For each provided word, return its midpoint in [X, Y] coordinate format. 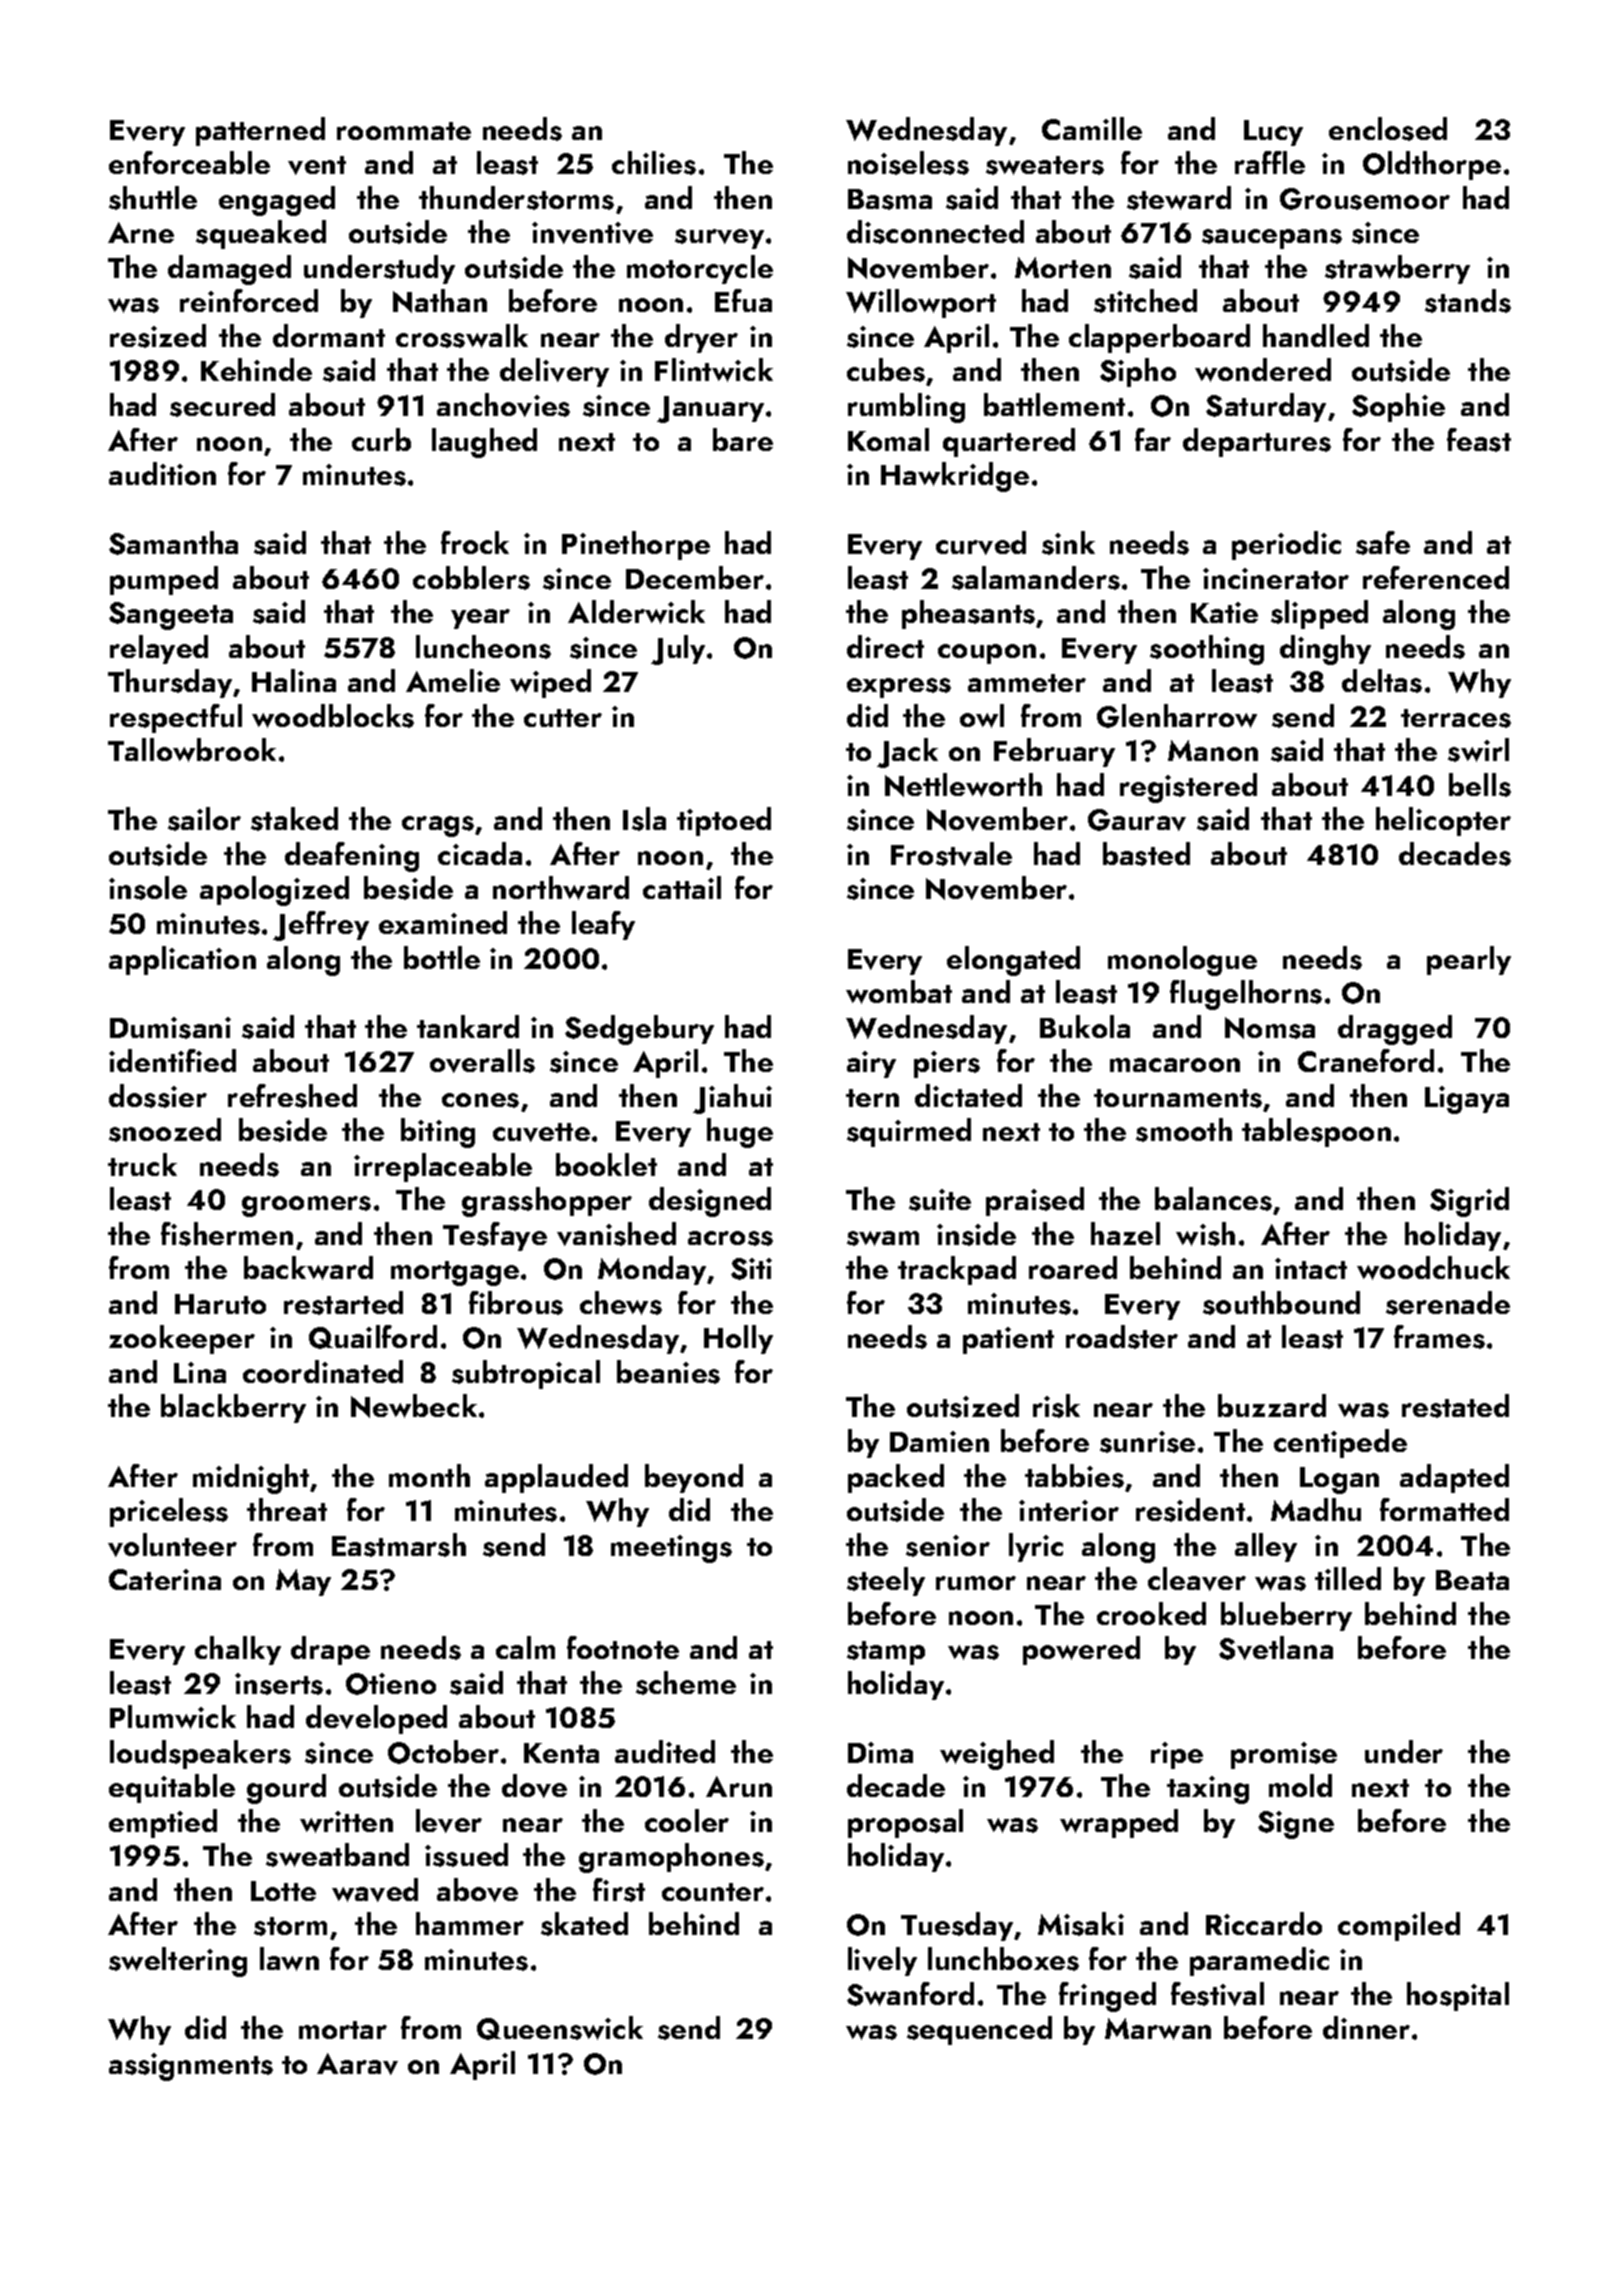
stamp [886, 1653]
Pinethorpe [636, 545]
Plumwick [173, 1717]
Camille [1092, 128]
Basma [890, 199]
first [619, 1890]
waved [375, 1890]
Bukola [1085, 1026]
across [730, 1238]
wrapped [1119, 1823]
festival [1217, 1994]
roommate [404, 131]
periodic [1286, 545]
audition [162, 473]
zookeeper [182, 1339]
